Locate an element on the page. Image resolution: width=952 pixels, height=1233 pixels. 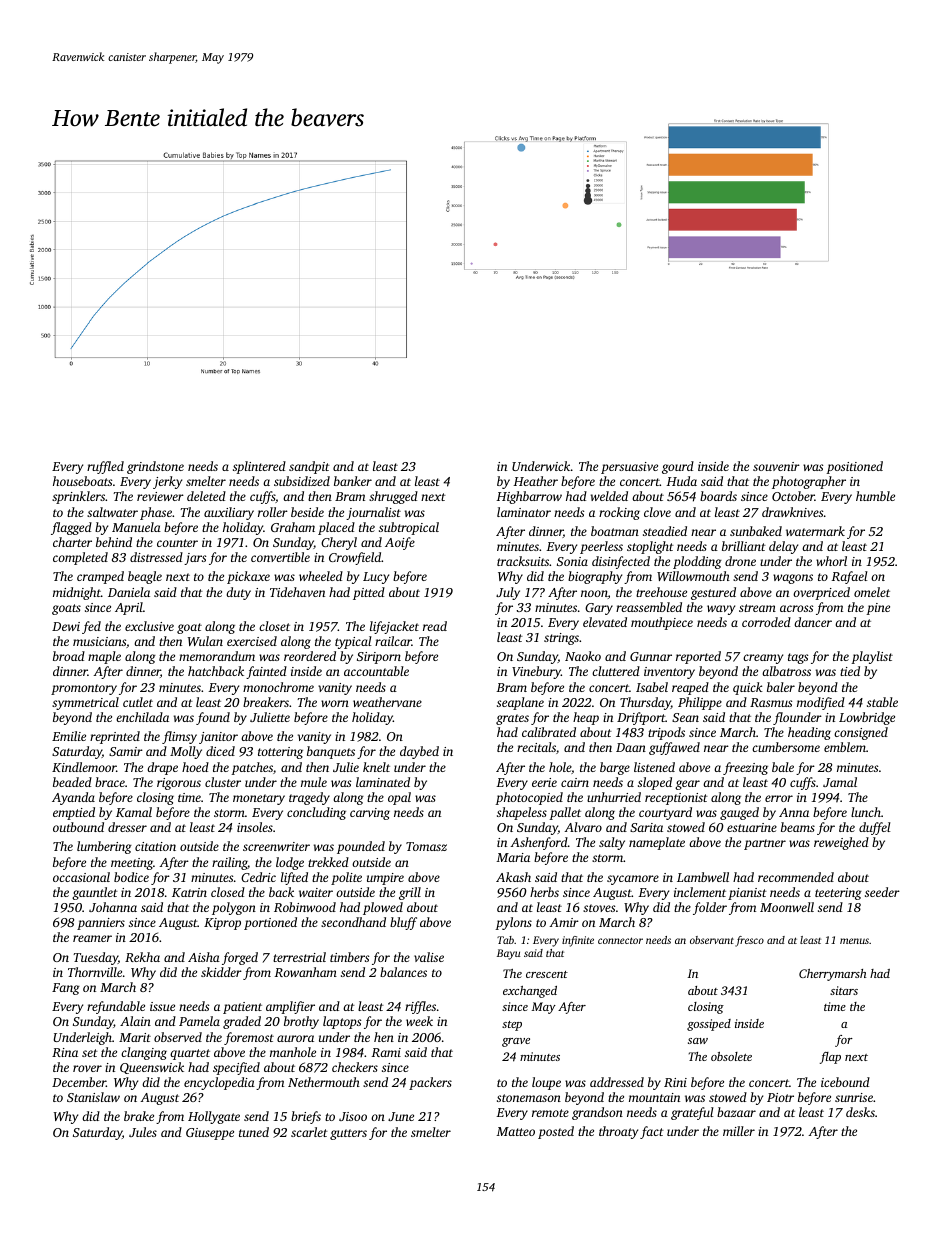
ruffled is located at coordinates (105, 467).
